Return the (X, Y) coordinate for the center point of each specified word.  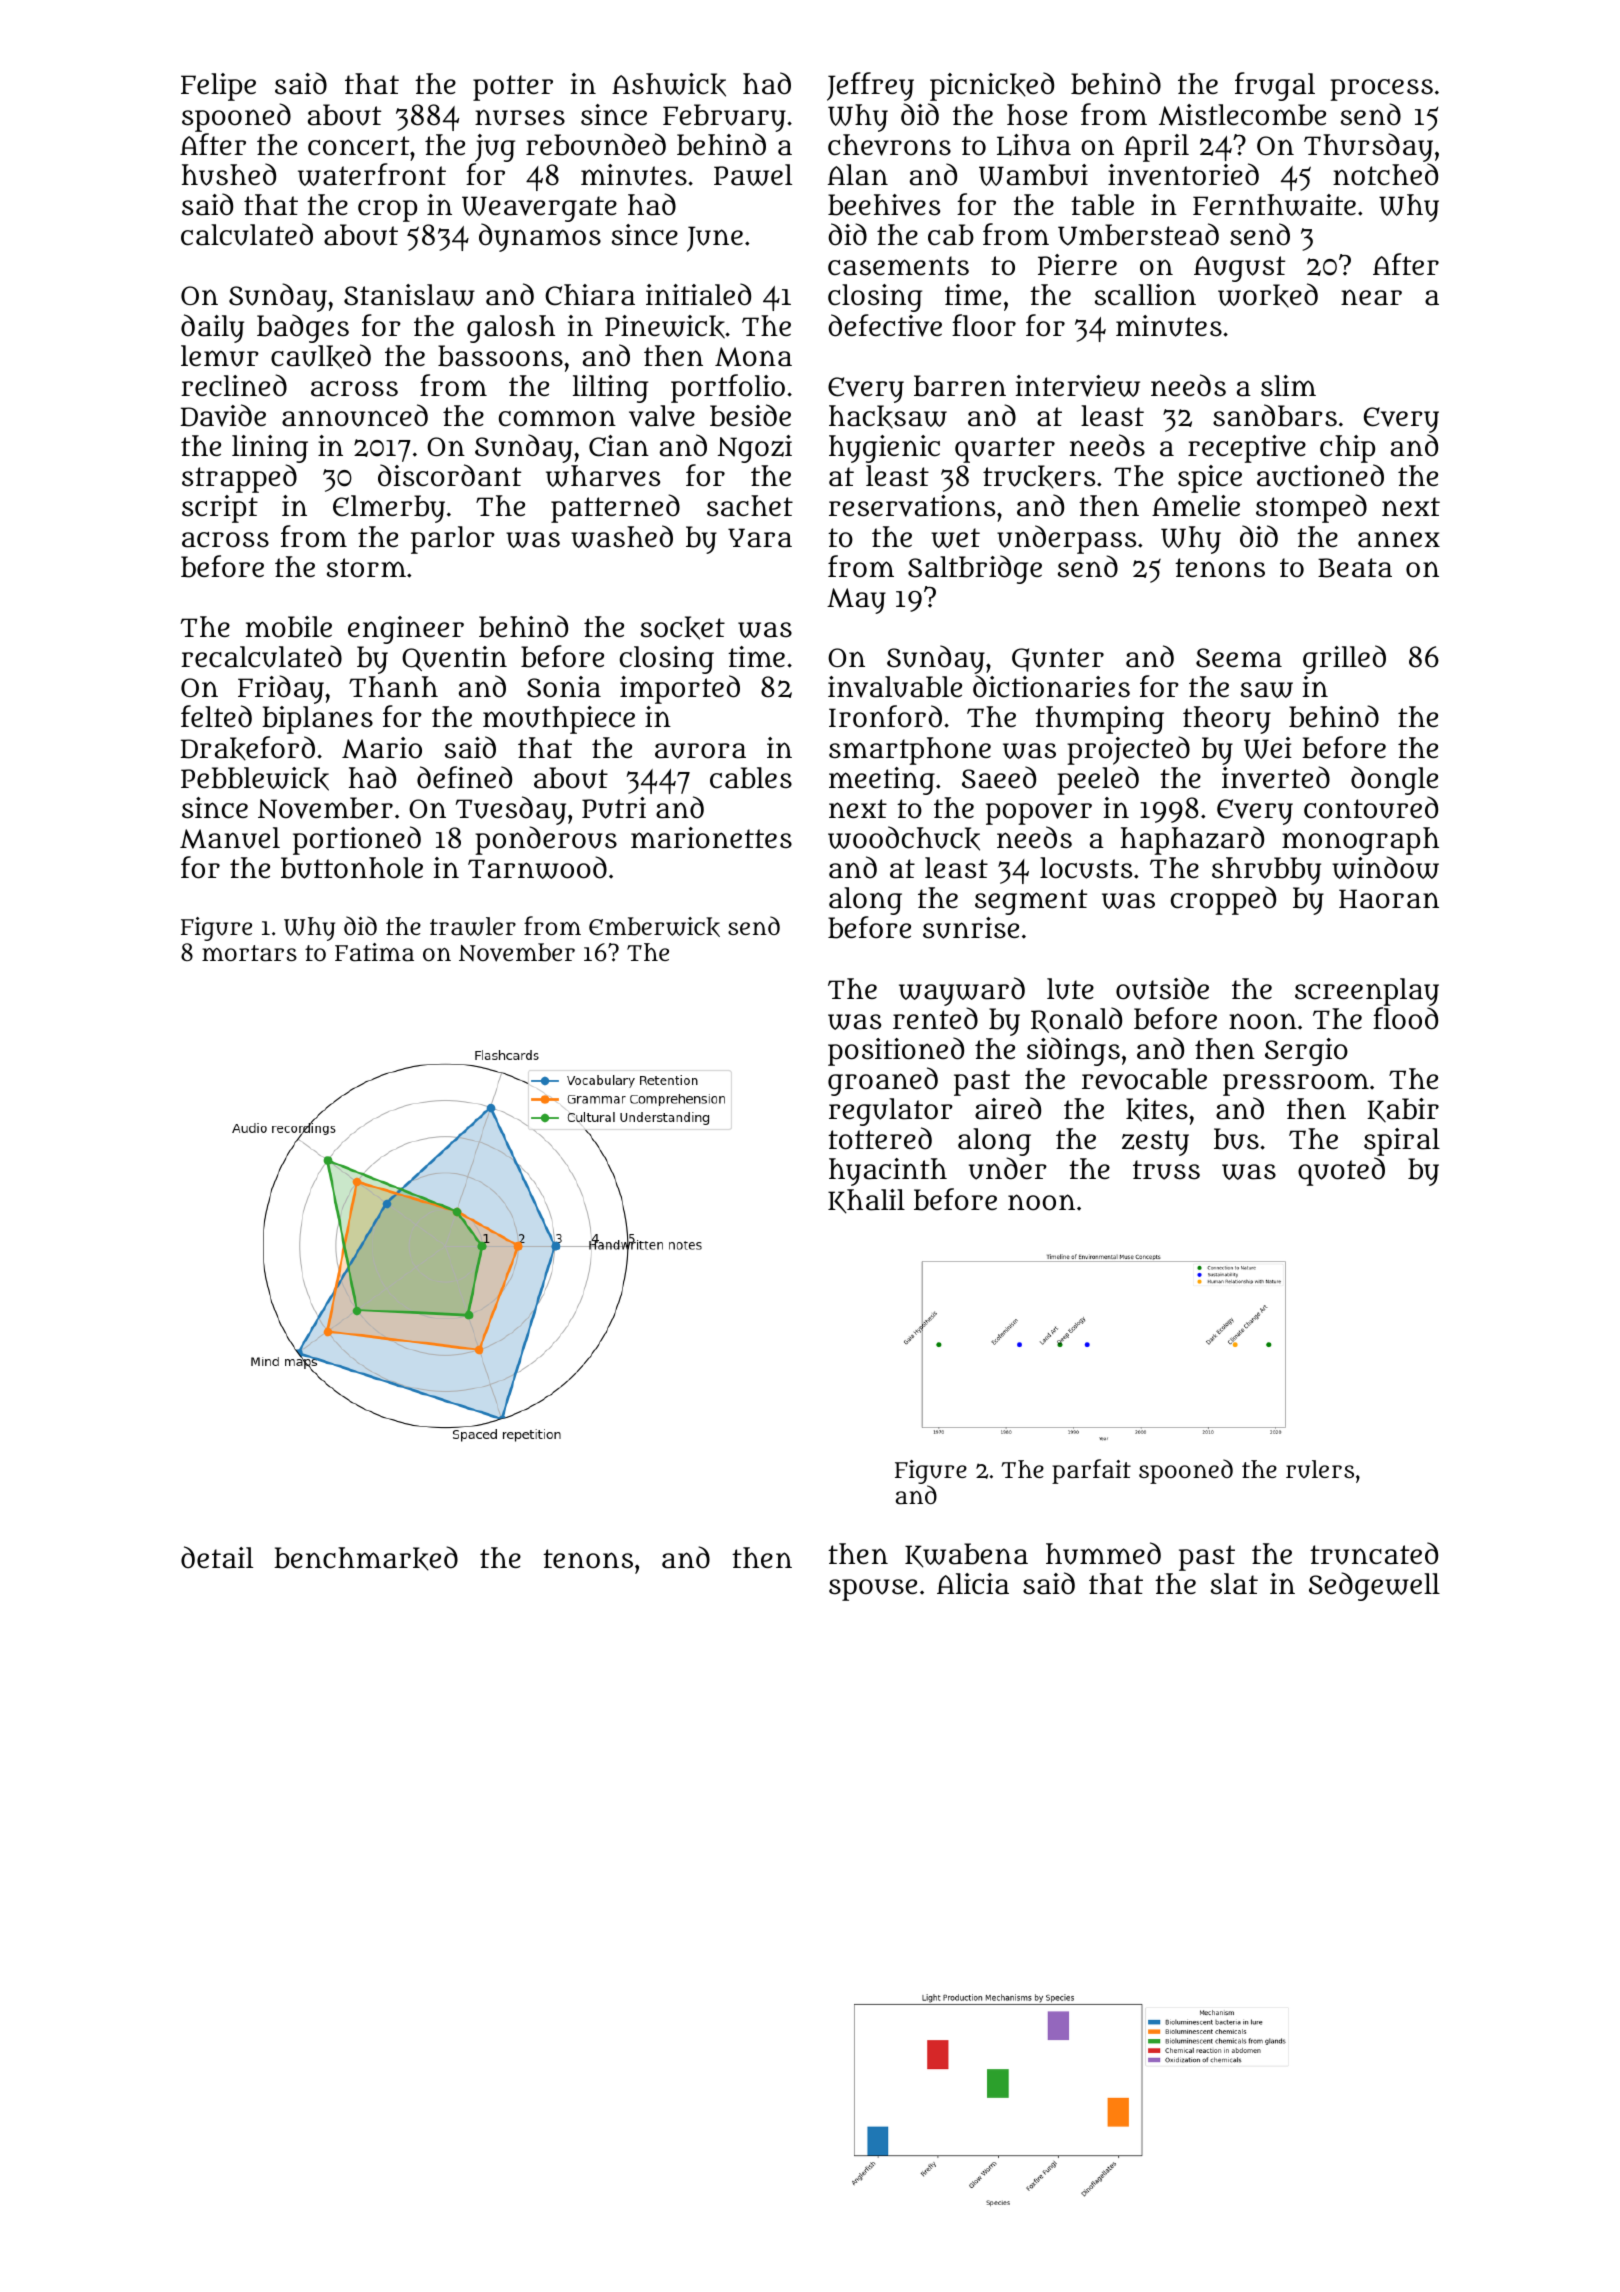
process (1381, 90)
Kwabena (966, 1555)
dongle (1394, 780)
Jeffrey (870, 86)
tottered (880, 1138)
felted (216, 716)
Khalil (866, 1201)
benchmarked (366, 1558)
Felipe (218, 87)
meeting (882, 781)
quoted (1341, 1171)
